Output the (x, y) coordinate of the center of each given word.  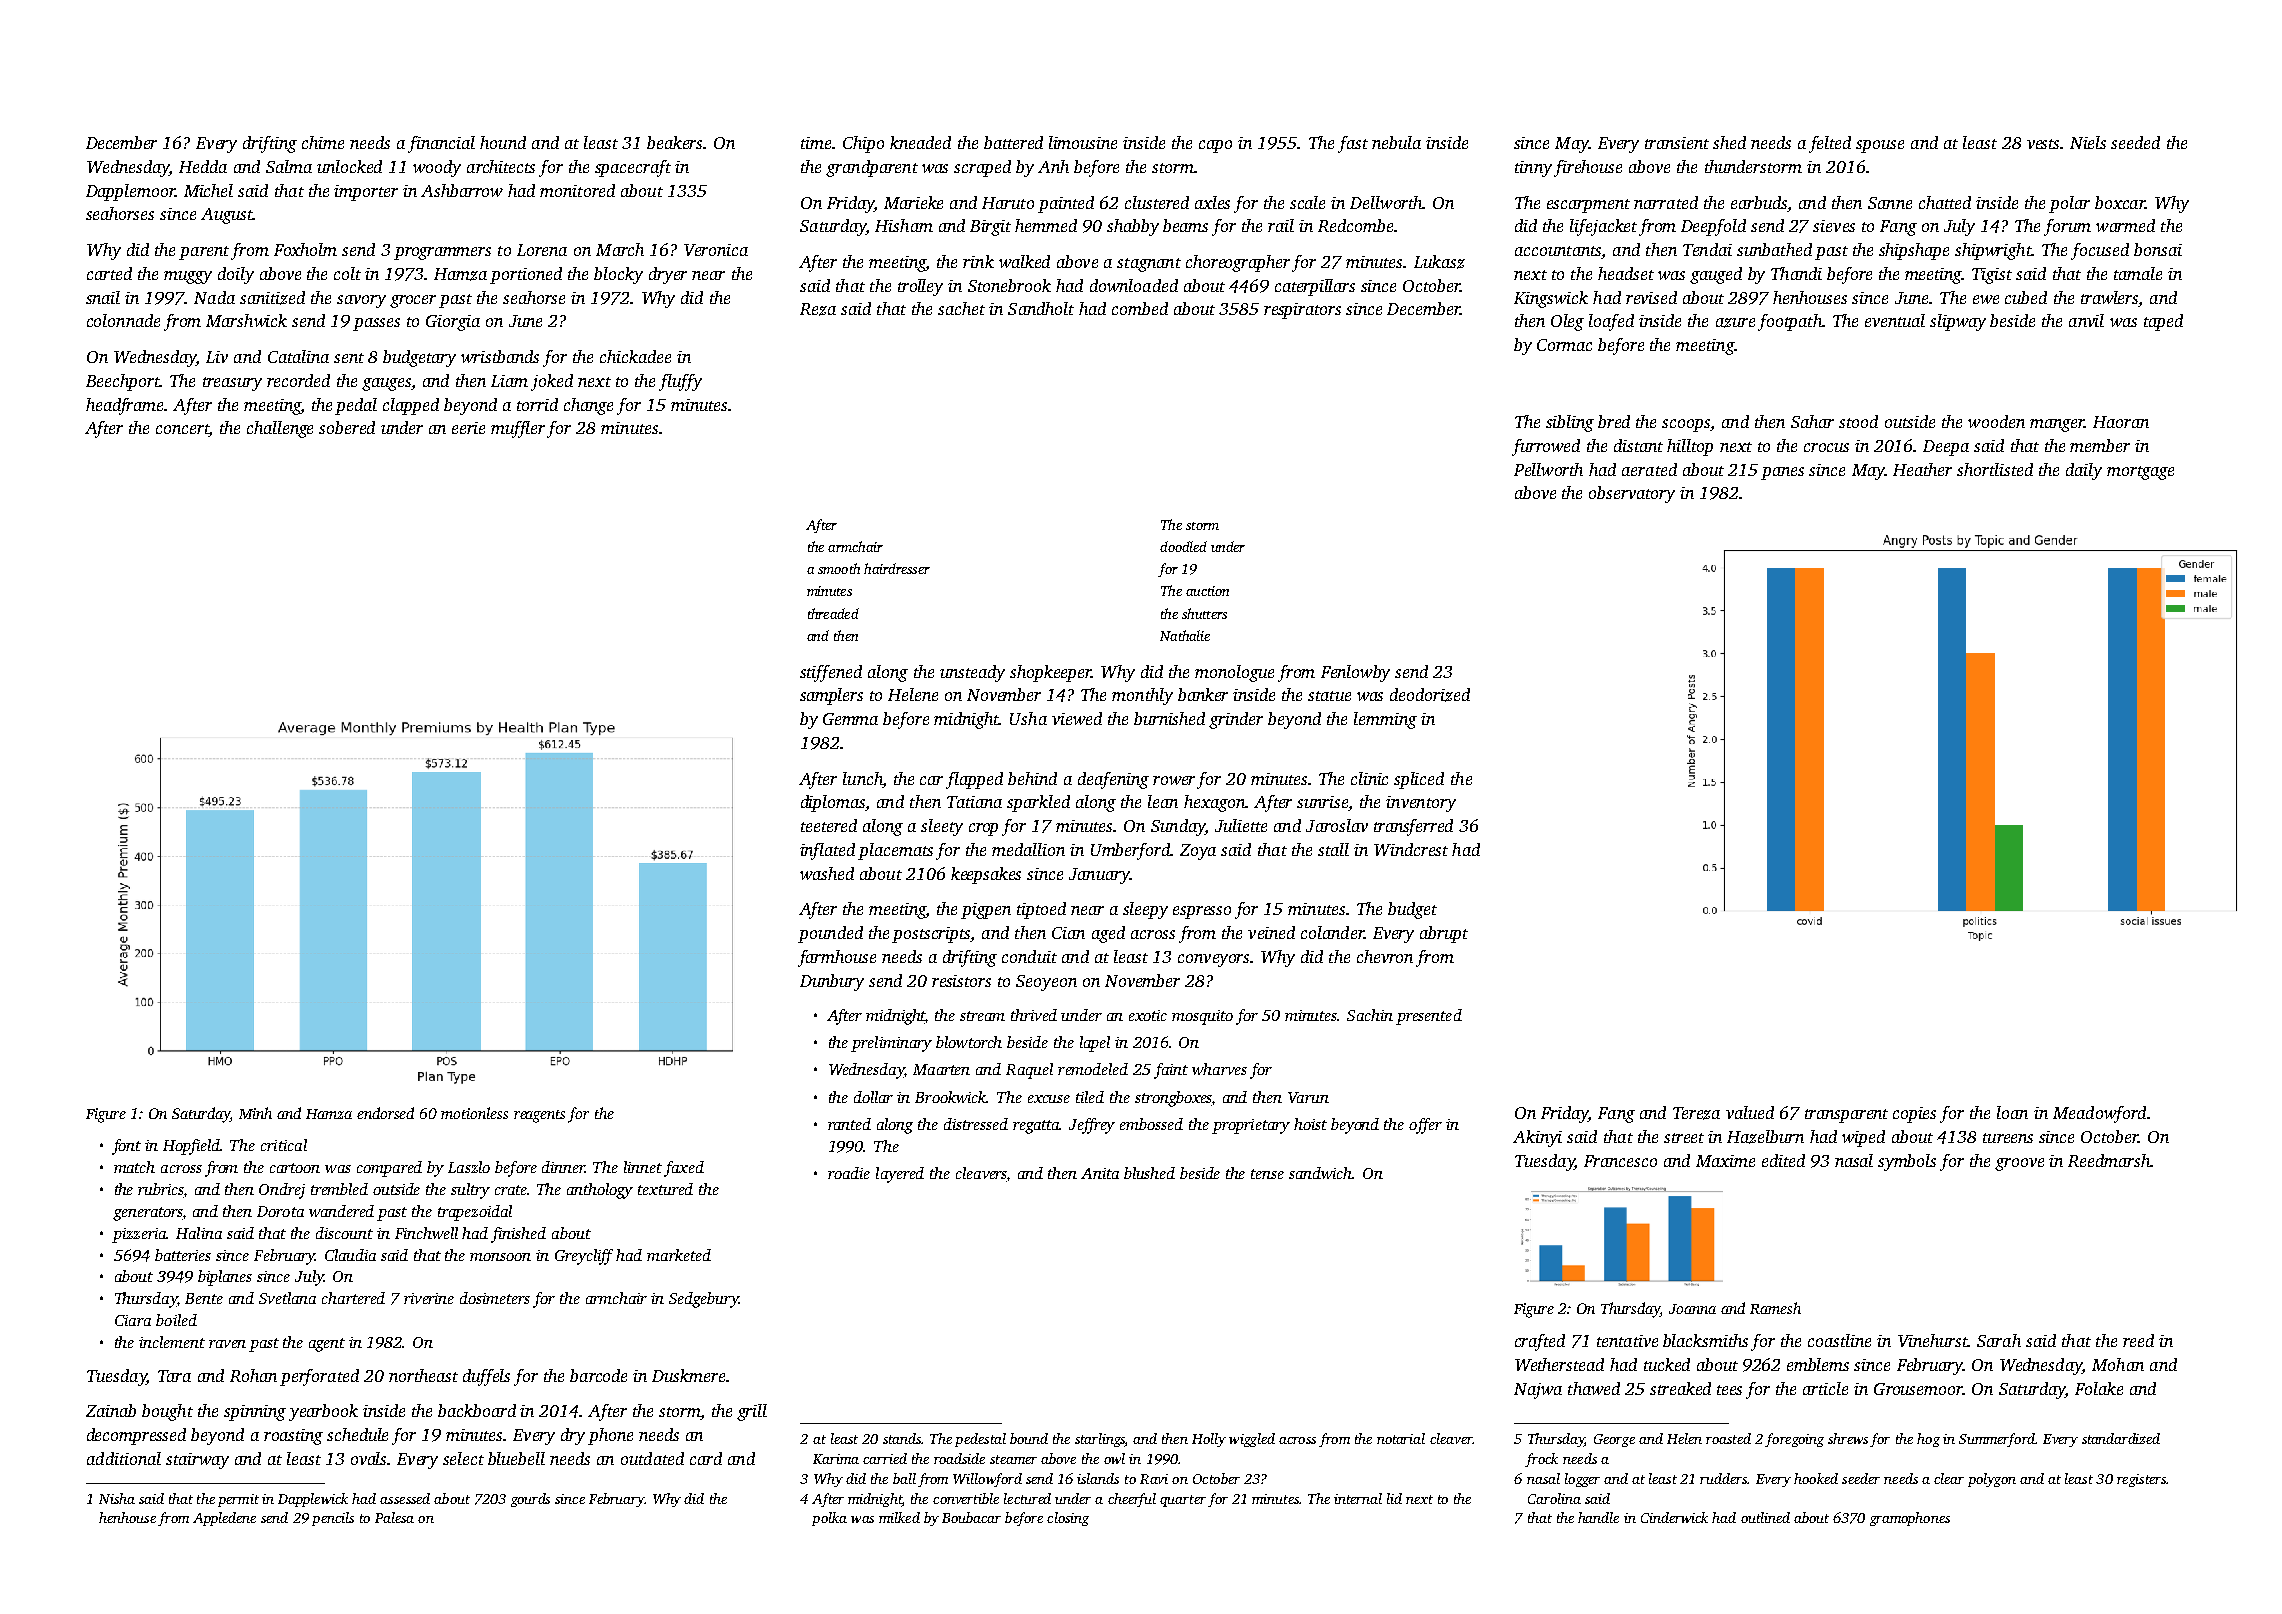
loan (2012, 1112)
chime (323, 142)
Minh (255, 1113)
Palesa (394, 1517)
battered (1013, 142)
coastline (1839, 1340)
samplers (831, 696)
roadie (849, 1173)
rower (1174, 780)
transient (1677, 143)
